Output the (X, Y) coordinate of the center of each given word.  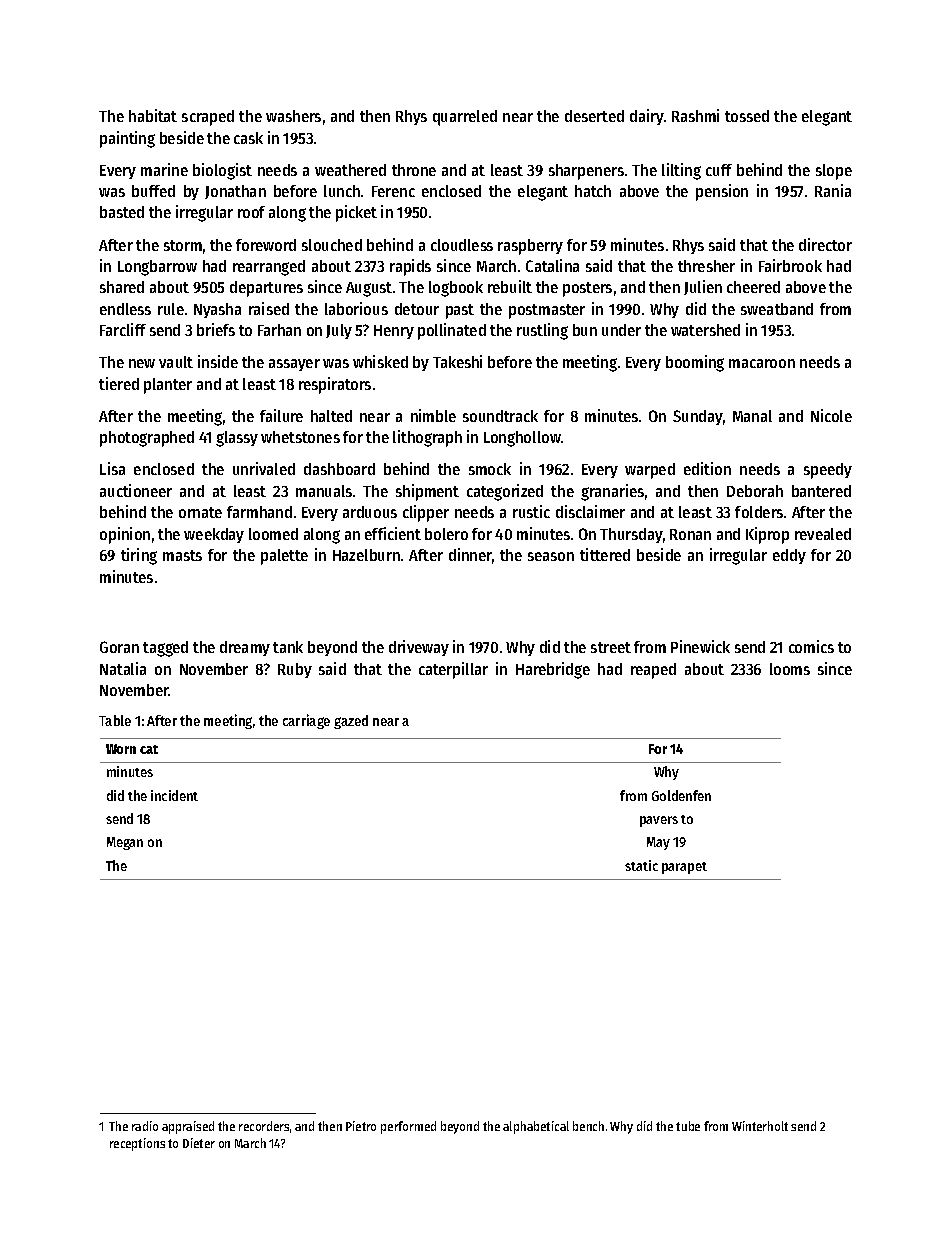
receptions (137, 1144)
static (641, 865)
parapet (684, 868)
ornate (200, 512)
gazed (351, 722)
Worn (121, 749)
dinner (470, 554)
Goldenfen (681, 795)
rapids (410, 267)
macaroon (762, 363)
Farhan (279, 330)
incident (174, 795)
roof (251, 212)
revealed (823, 534)
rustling (542, 331)
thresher (706, 266)
